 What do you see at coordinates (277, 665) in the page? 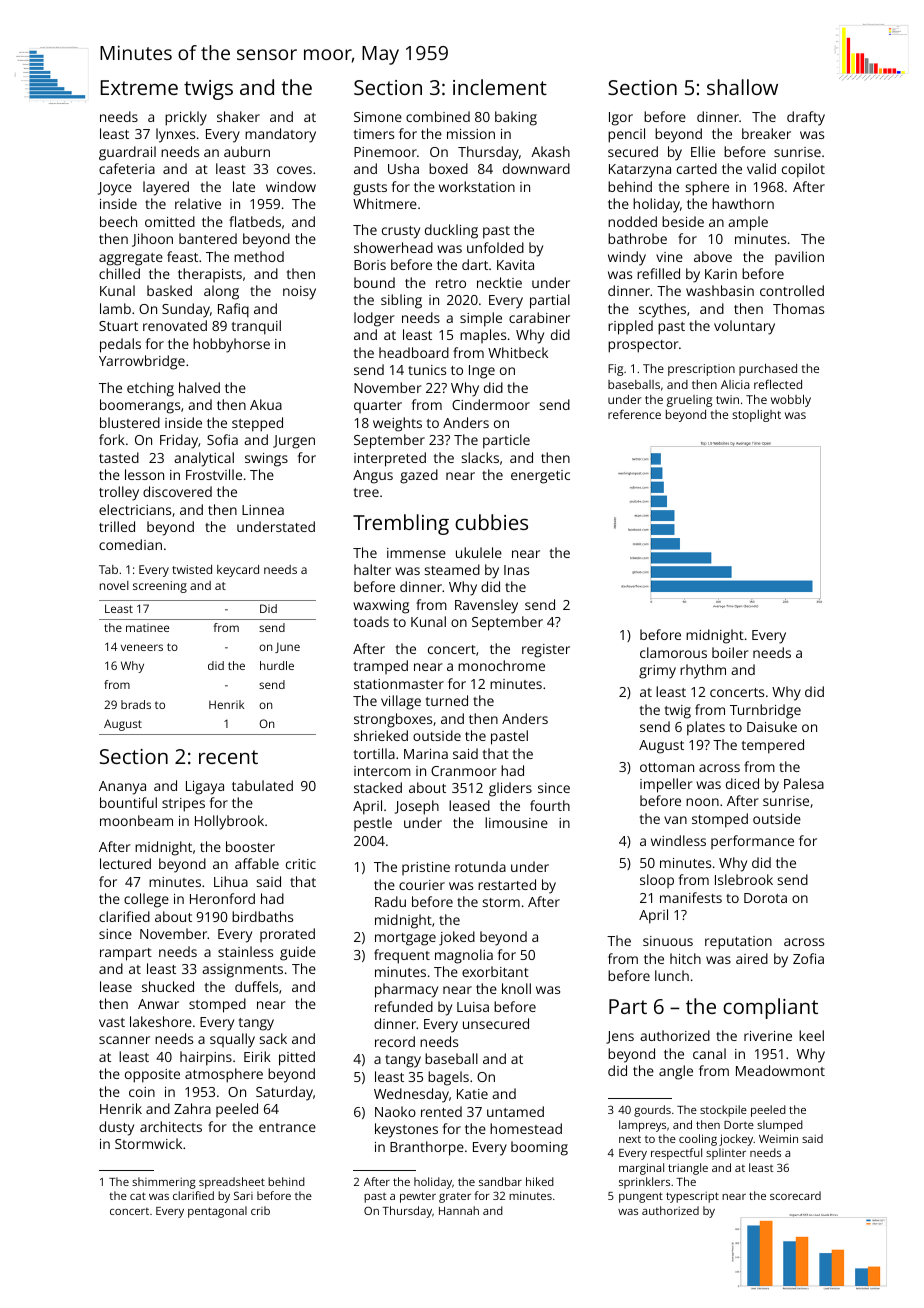
I see `hurdle` at bounding box center [277, 665].
